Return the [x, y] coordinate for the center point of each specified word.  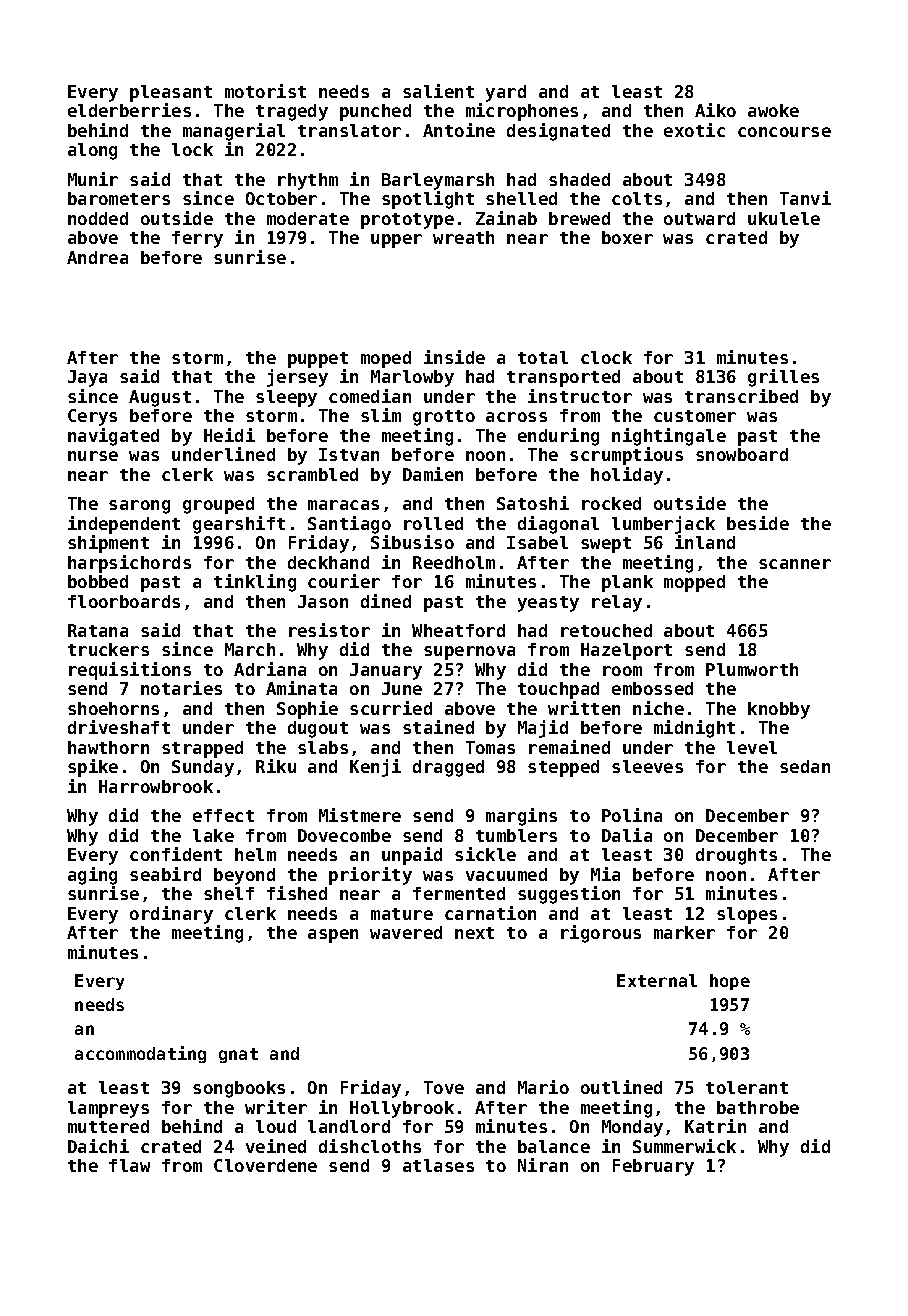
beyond [244, 876]
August [160, 398]
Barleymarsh [438, 181]
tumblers [516, 835]
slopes [747, 915]
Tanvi [805, 198]
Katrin [715, 1126]
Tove [444, 1087]
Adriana [270, 669]
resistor [329, 630]
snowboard [742, 454]
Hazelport [626, 651]
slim [381, 415]
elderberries [129, 110]
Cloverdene [265, 1165]
